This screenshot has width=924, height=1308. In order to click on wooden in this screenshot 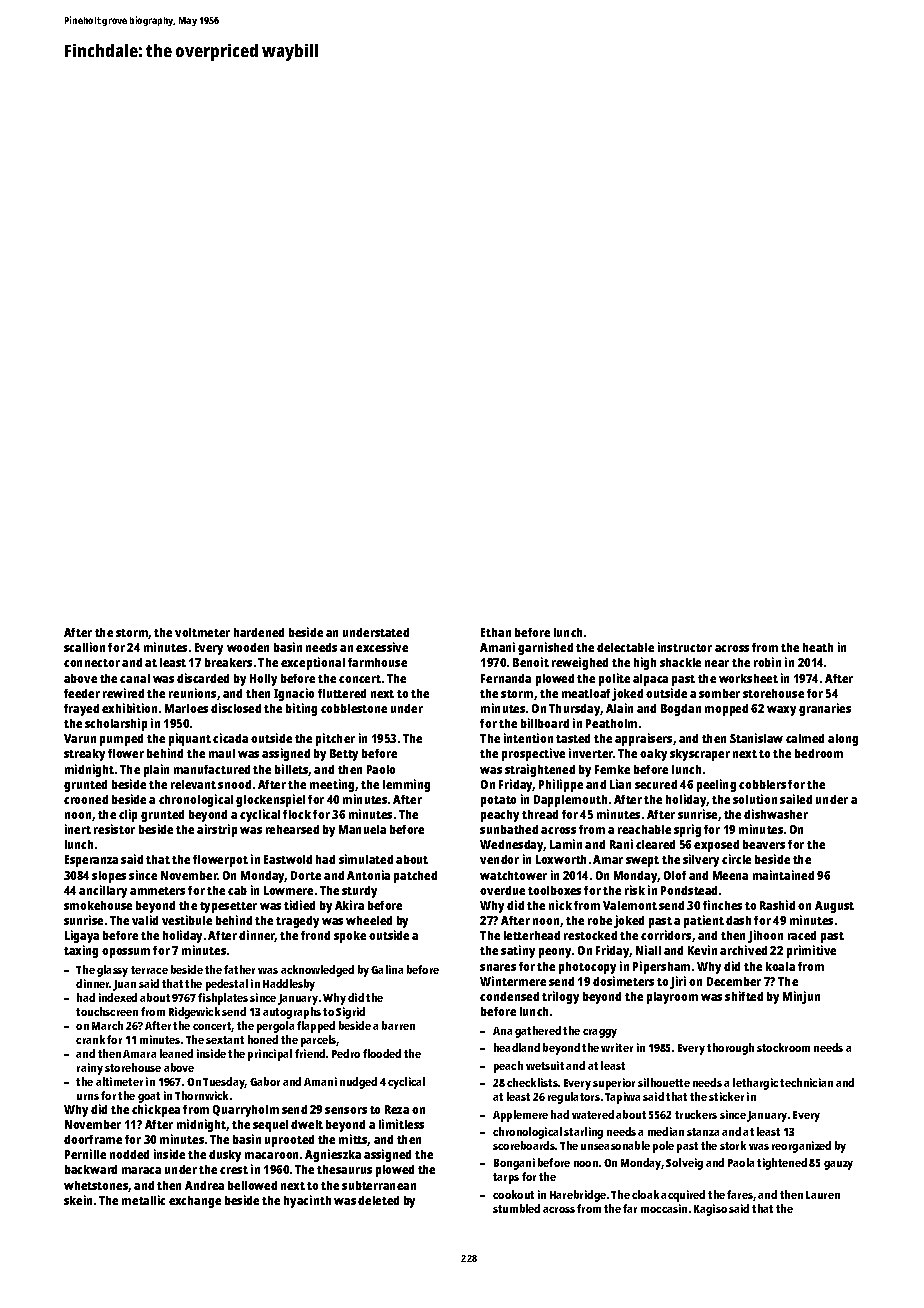, I will do `click(248, 647)`.
